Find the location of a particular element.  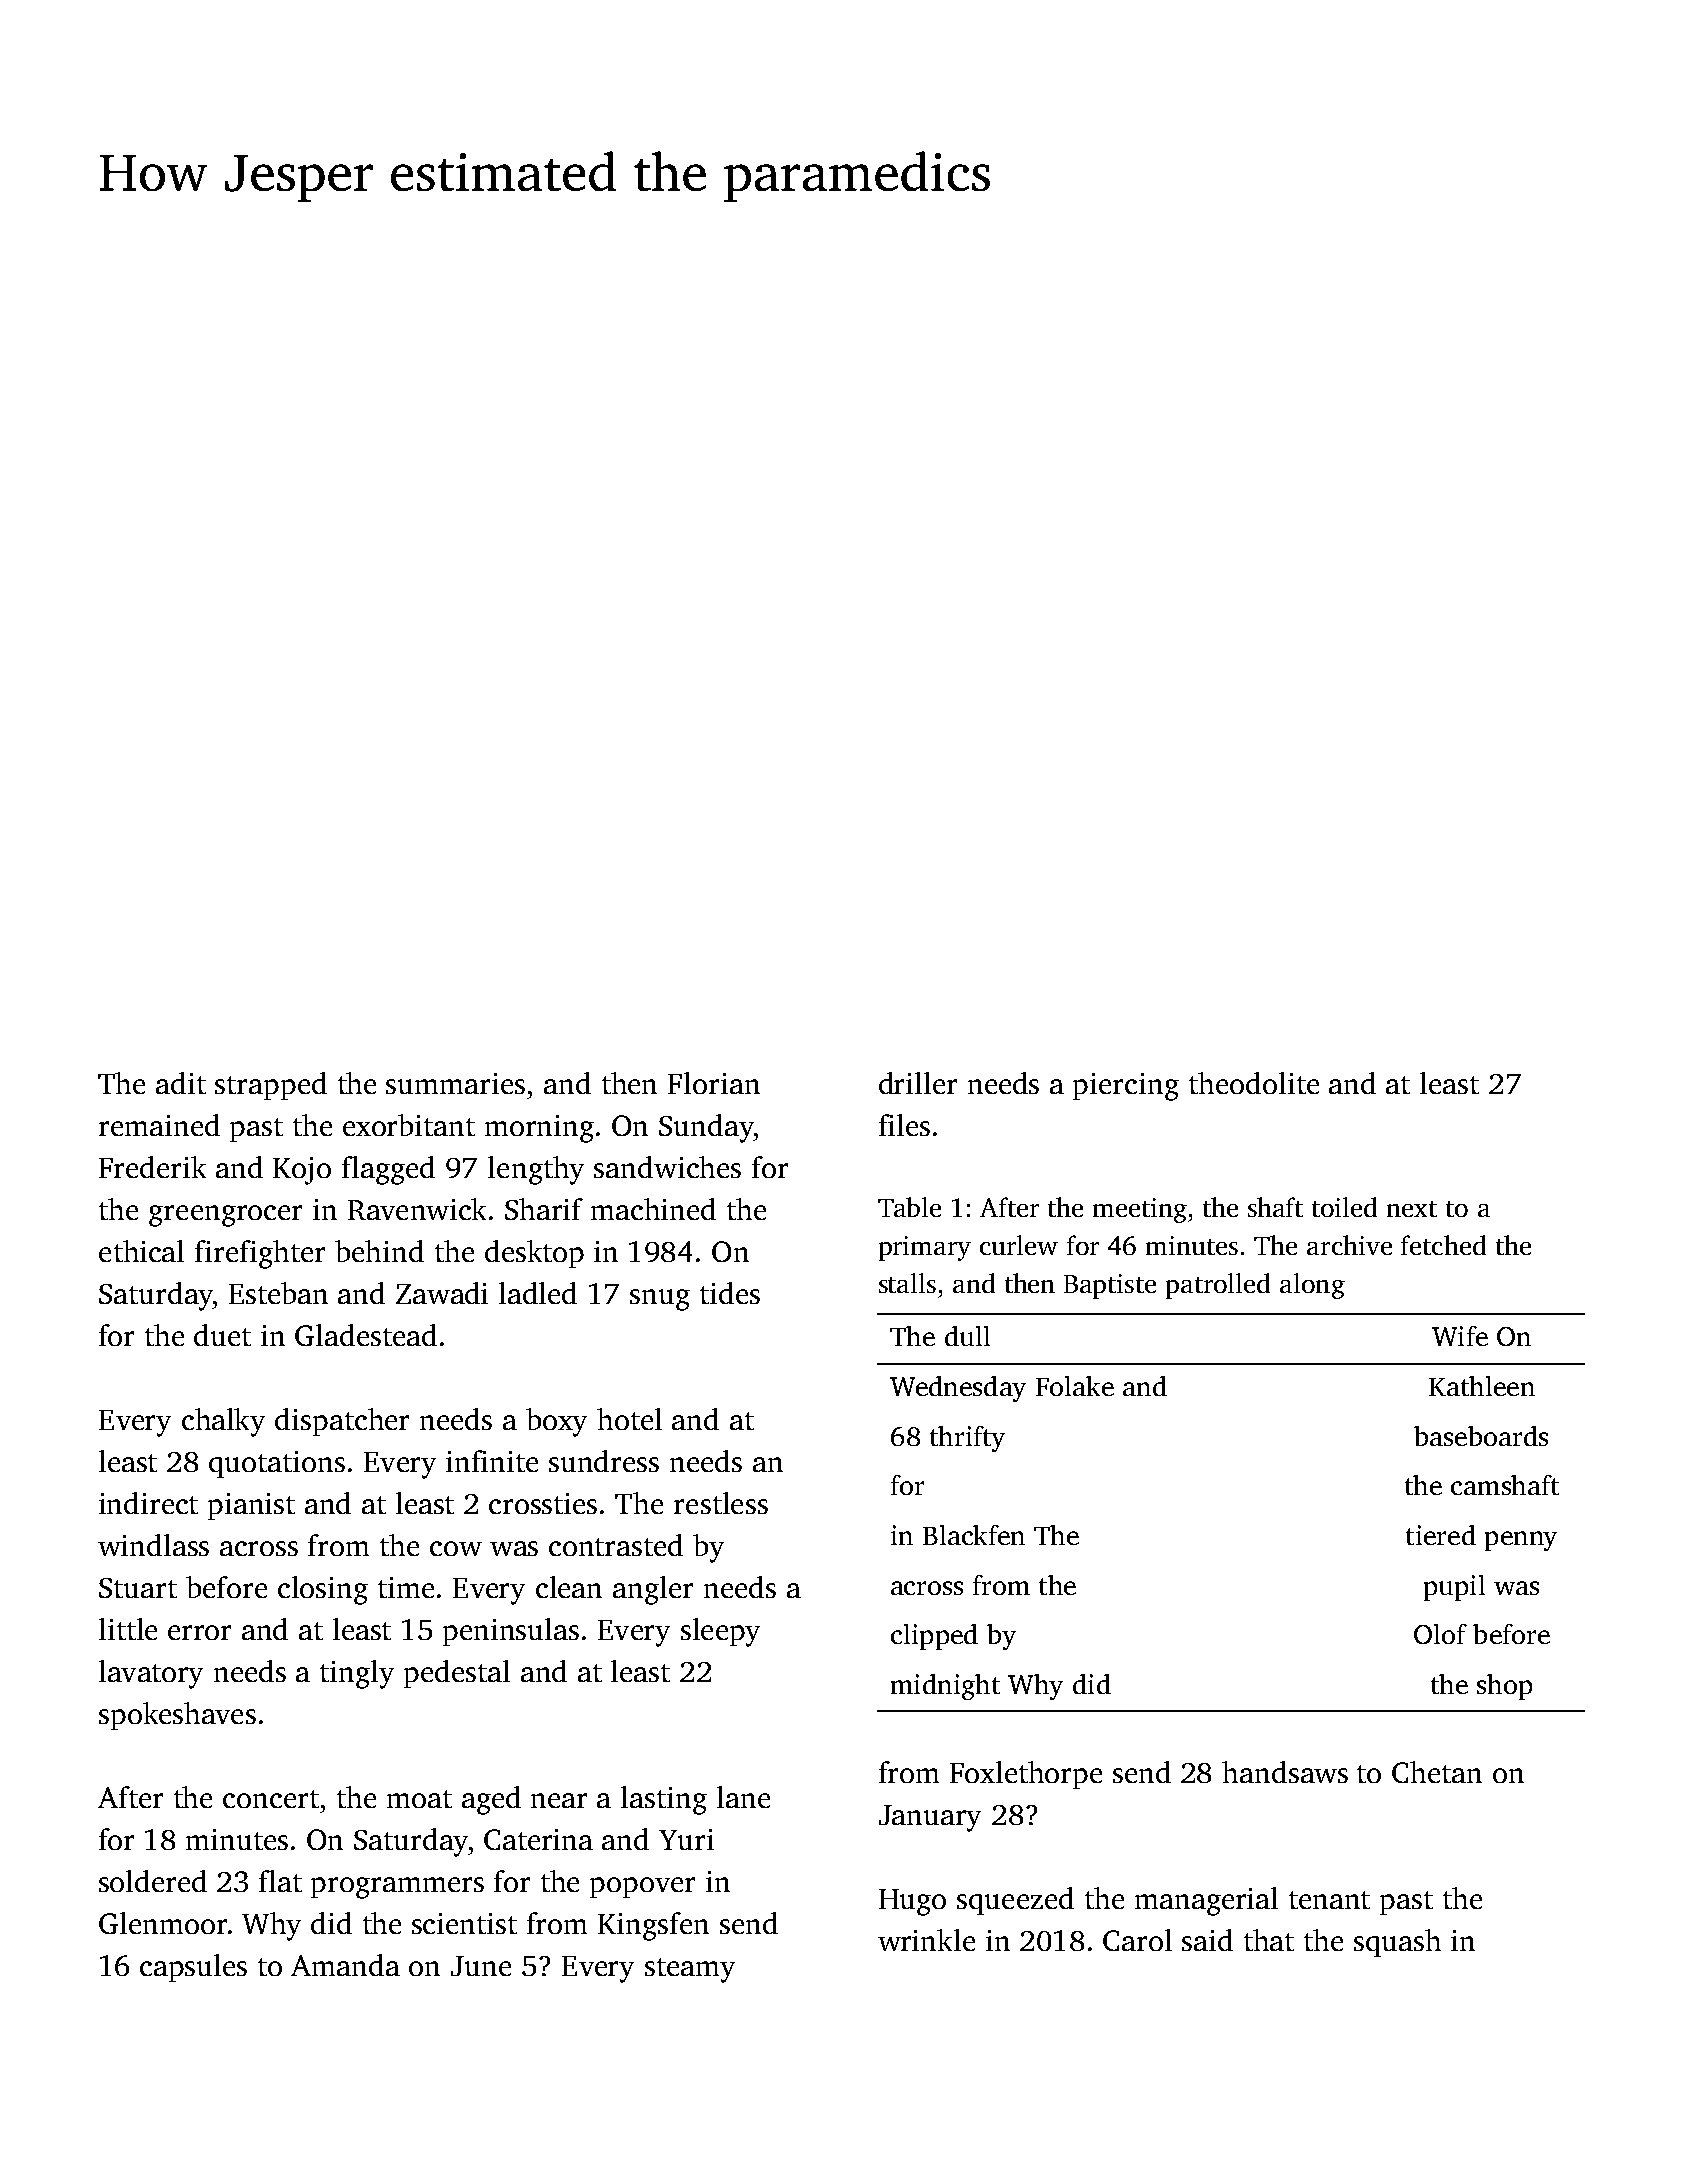

spokeshaves is located at coordinates (177, 1716).
